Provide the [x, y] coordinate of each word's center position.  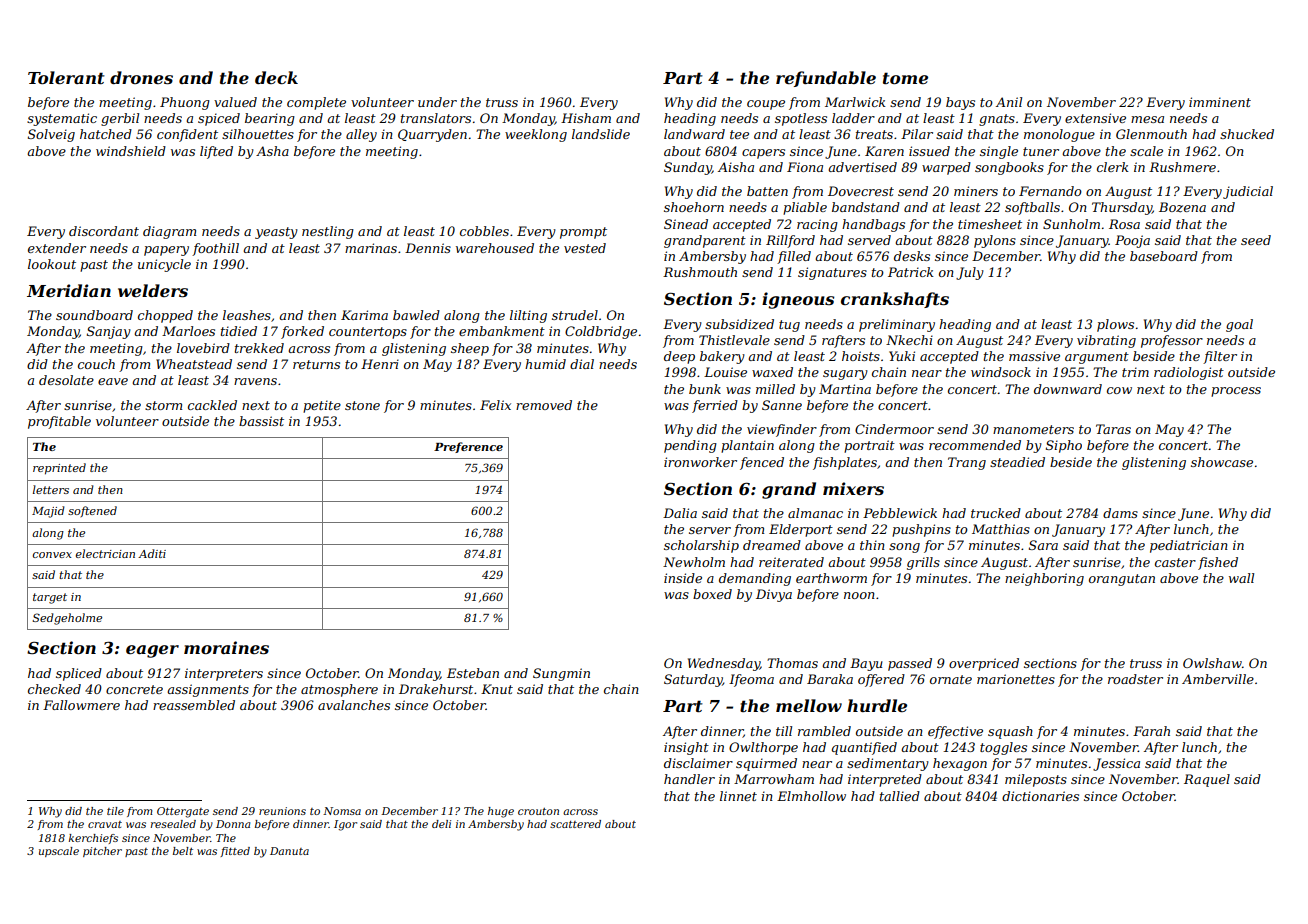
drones [141, 77]
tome [905, 78]
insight [686, 748]
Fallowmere [81, 705]
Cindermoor [894, 429]
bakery [722, 357]
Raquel [1207, 780]
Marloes [188, 331]
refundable [826, 79]
